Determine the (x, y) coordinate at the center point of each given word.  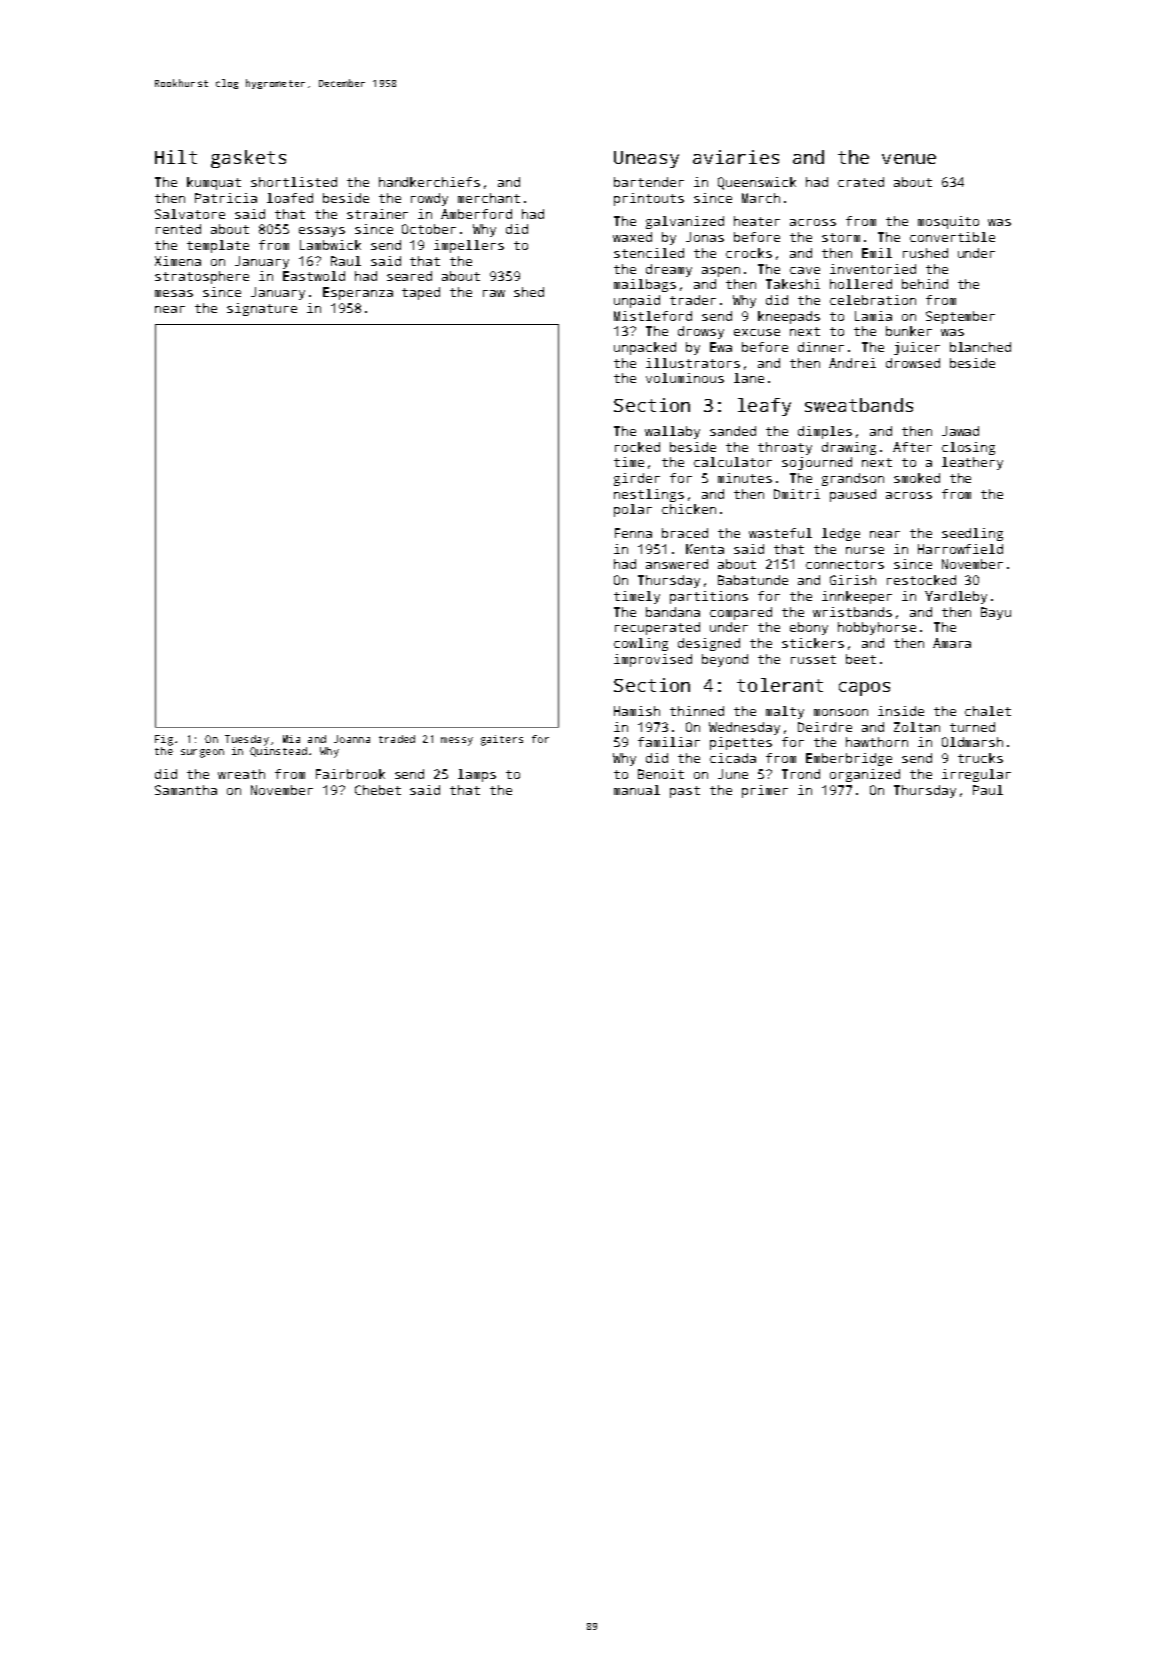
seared (409, 276)
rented (178, 229)
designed (709, 644)
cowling (641, 644)
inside (901, 711)
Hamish (637, 711)
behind (925, 284)
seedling (972, 534)
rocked (637, 447)
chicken (689, 509)
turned (972, 727)
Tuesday (247, 740)
